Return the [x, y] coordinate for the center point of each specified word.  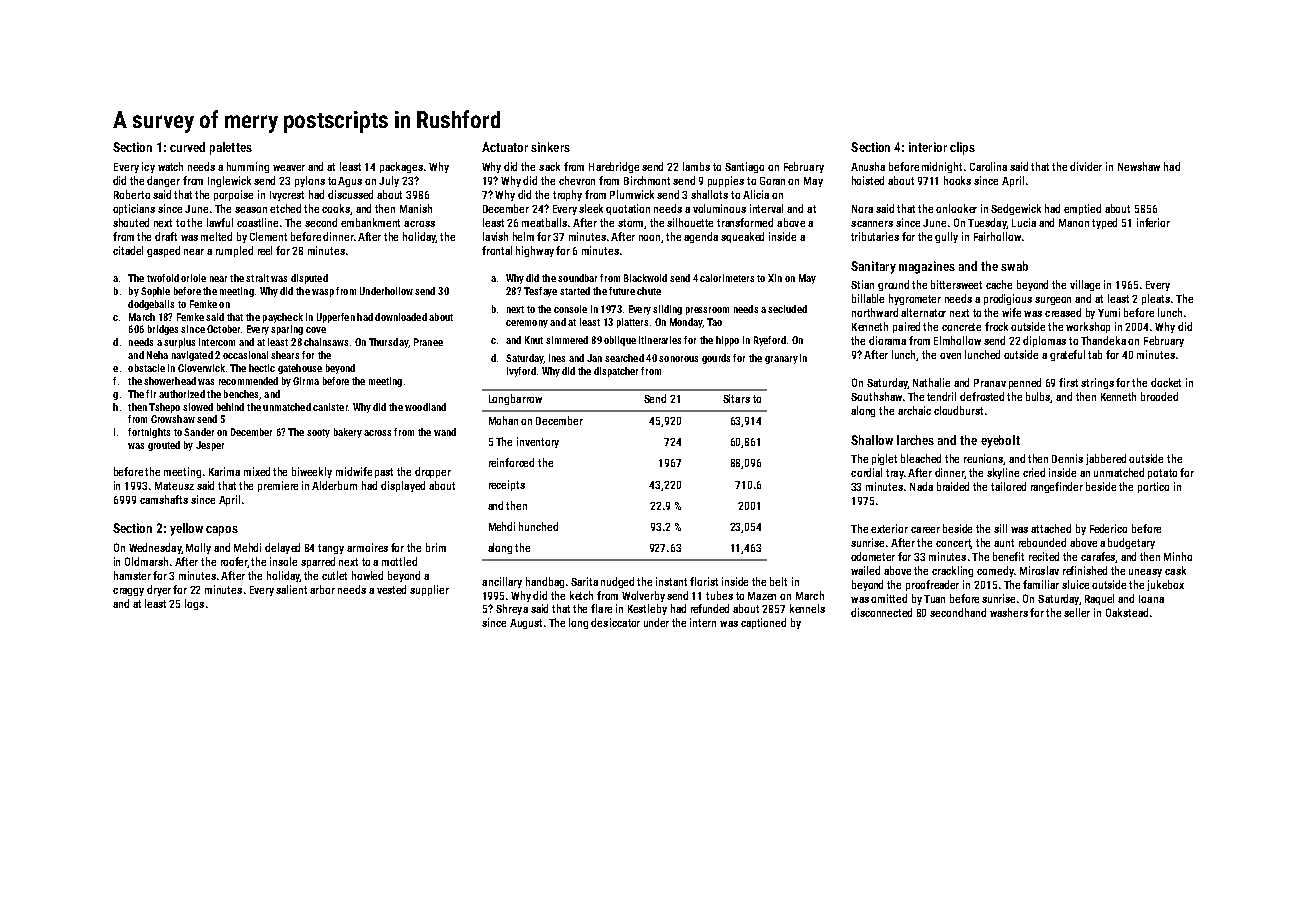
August [526, 624]
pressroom [707, 311]
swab [1014, 266]
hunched [538, 526]
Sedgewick [1016, 209]
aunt [1004, 543]
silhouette [690, 222]
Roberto [132, 194]
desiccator [615, 622]
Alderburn [334, 485]
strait [257, 278]
